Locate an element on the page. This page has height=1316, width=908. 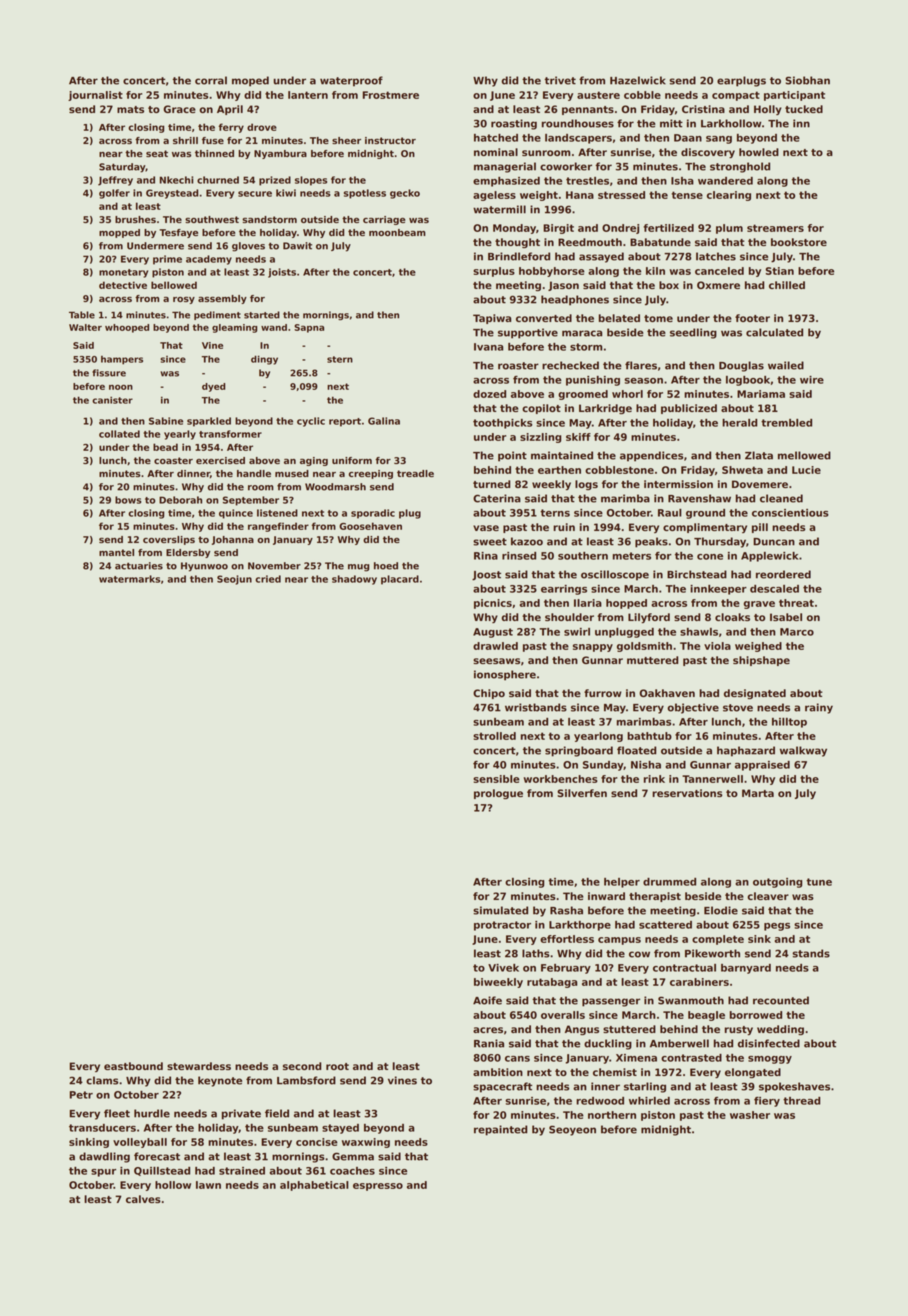
Woodmarsh is located at coordinates (335, 487).
